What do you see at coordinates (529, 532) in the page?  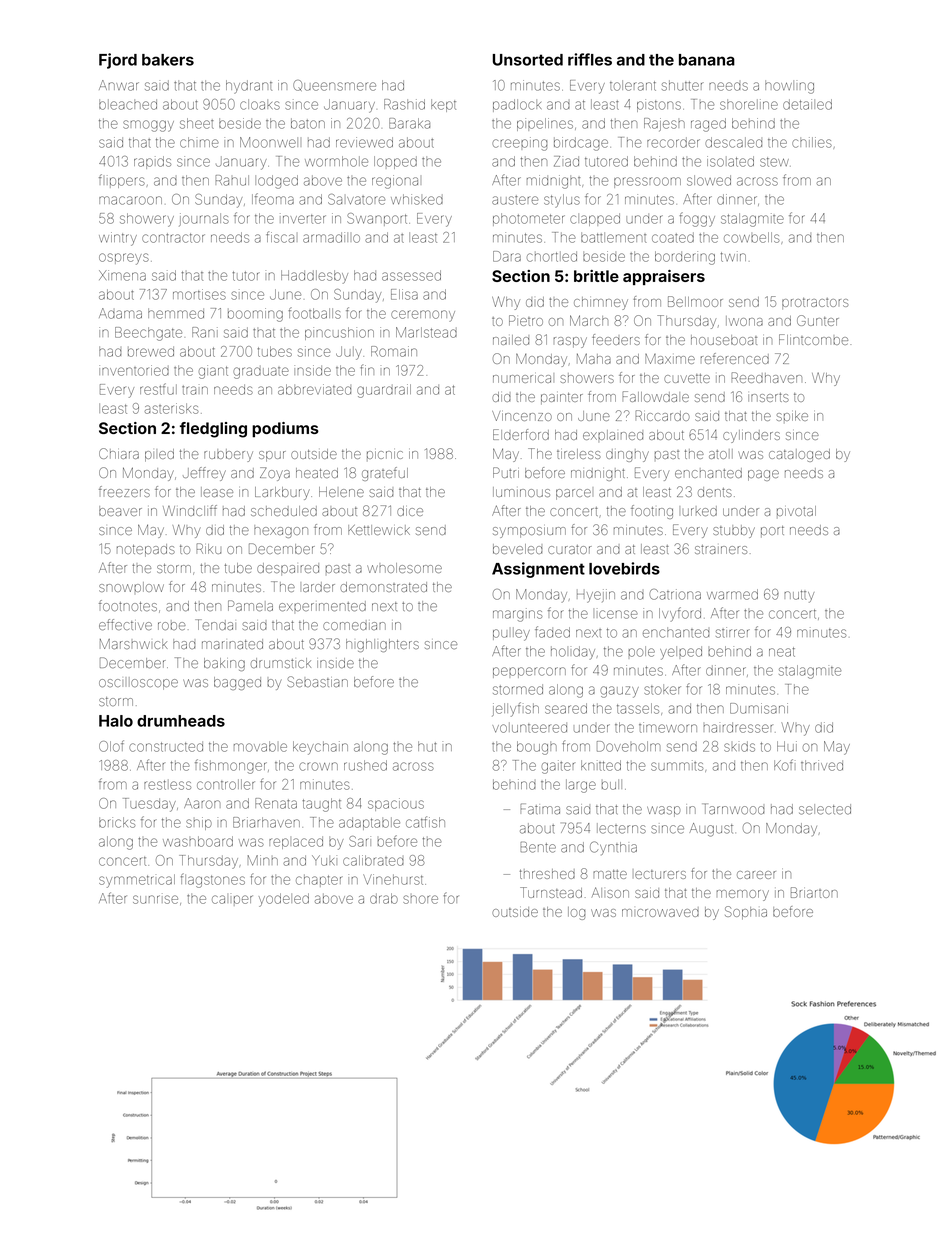 I see `symposium` at bounding box center [529, 532].
